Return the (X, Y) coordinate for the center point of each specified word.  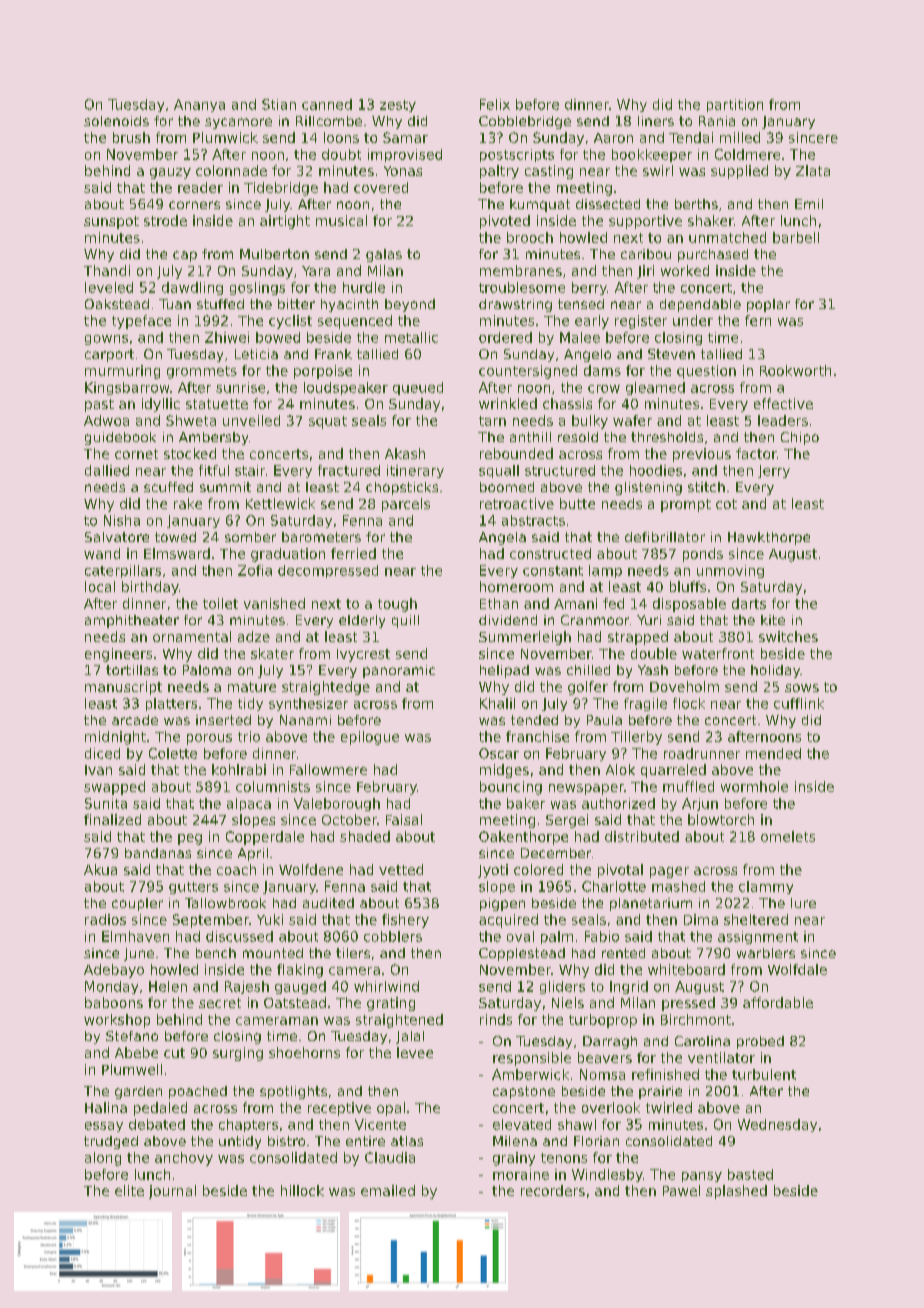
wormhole (754, 786)
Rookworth (795, 370)
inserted (223, 720)
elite (129, 1190)
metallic (411, 337)
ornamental (192, 636)
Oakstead (117, 304)
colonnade (231, 170)
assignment (758, 937)
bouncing (511, 788)
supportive (645, 222)
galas (384, 255)
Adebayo (114, 971)
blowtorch (721, 819)
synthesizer (308, 704)
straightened (399, 1021)
